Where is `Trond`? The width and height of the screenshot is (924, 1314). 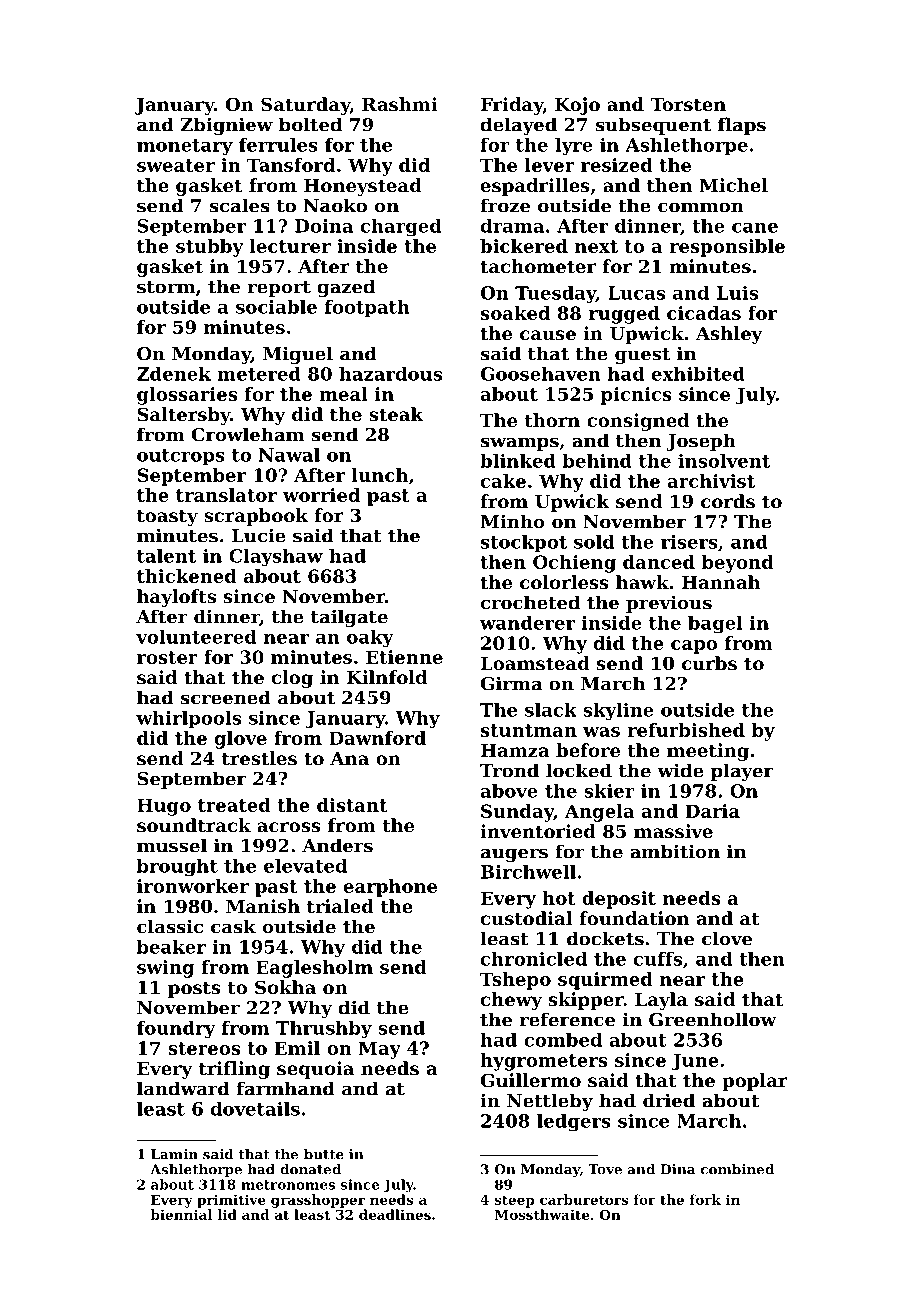
Trond is located at coordinates (509, 770).
